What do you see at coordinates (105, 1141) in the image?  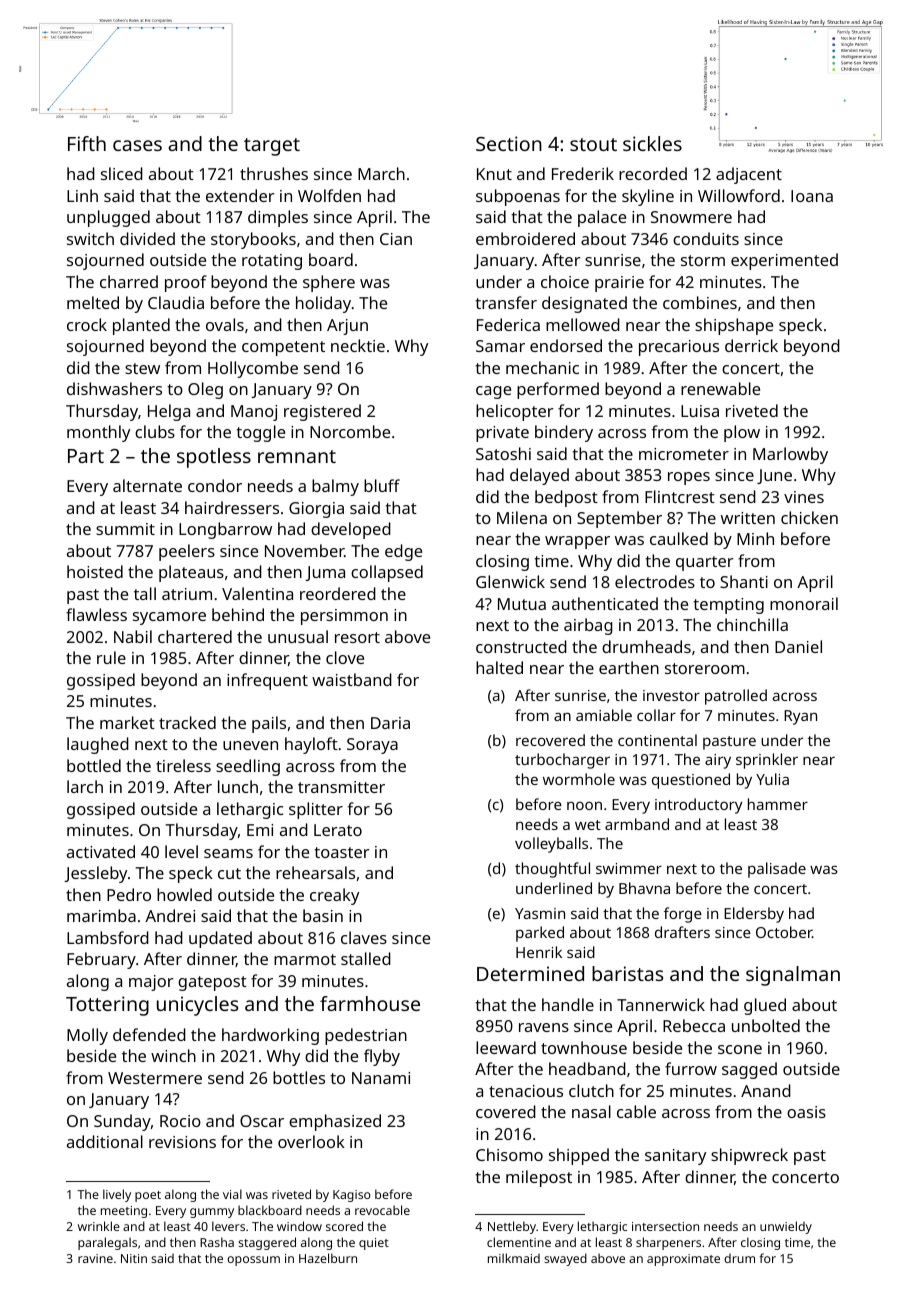 I see `additional` at bounding box center [105, 1141].
